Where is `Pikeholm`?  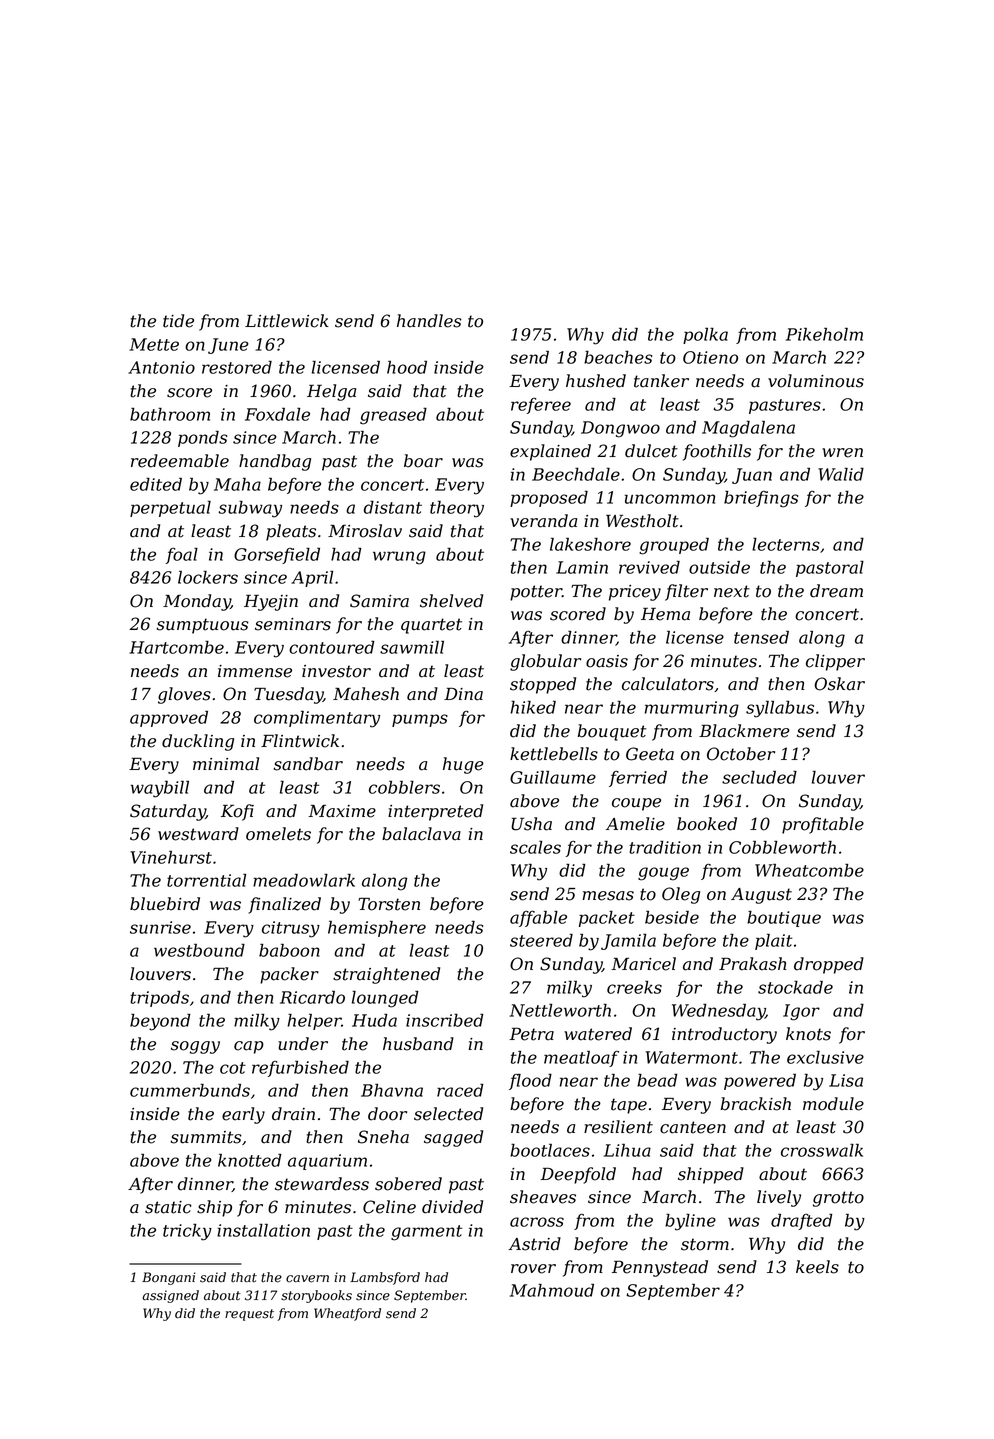
Pikeholm is located at coordinates (824, 334).
